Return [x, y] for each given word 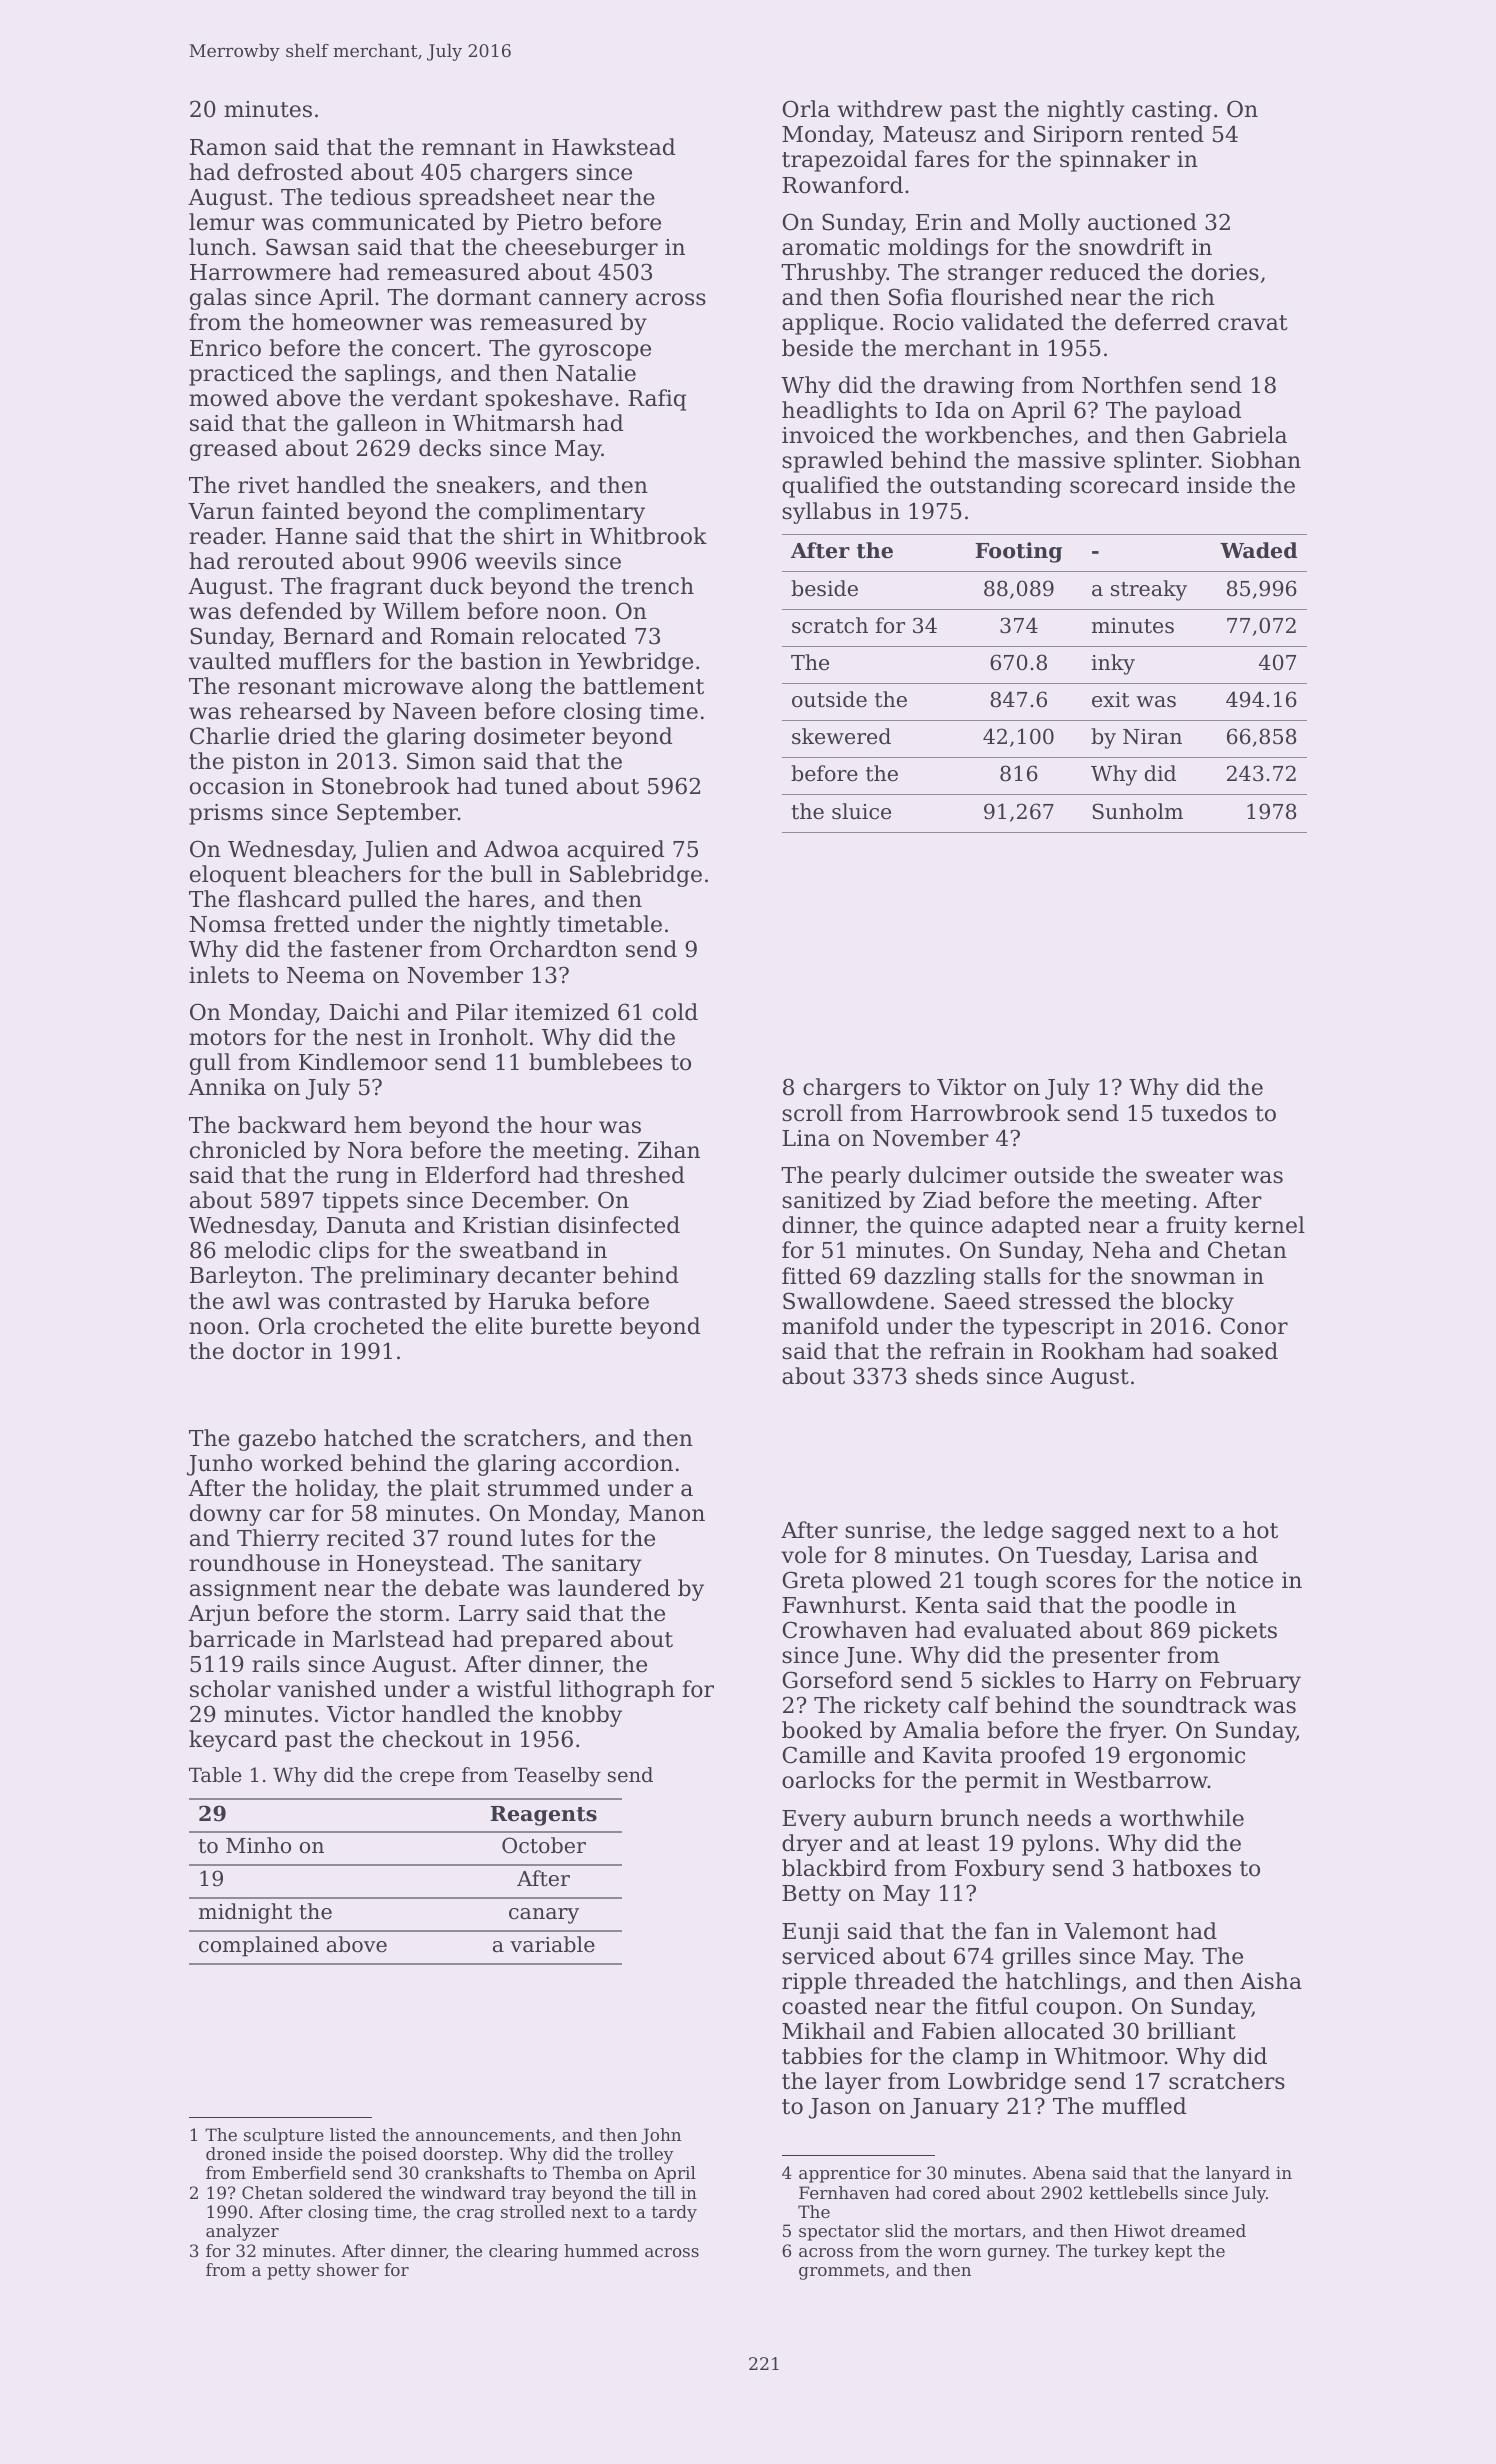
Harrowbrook [985, 1113]
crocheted [369, 1326]
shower [348, 2269]
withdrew [889, 109]
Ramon [228, 147]
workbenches [998, 435]
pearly [866, 1177]
